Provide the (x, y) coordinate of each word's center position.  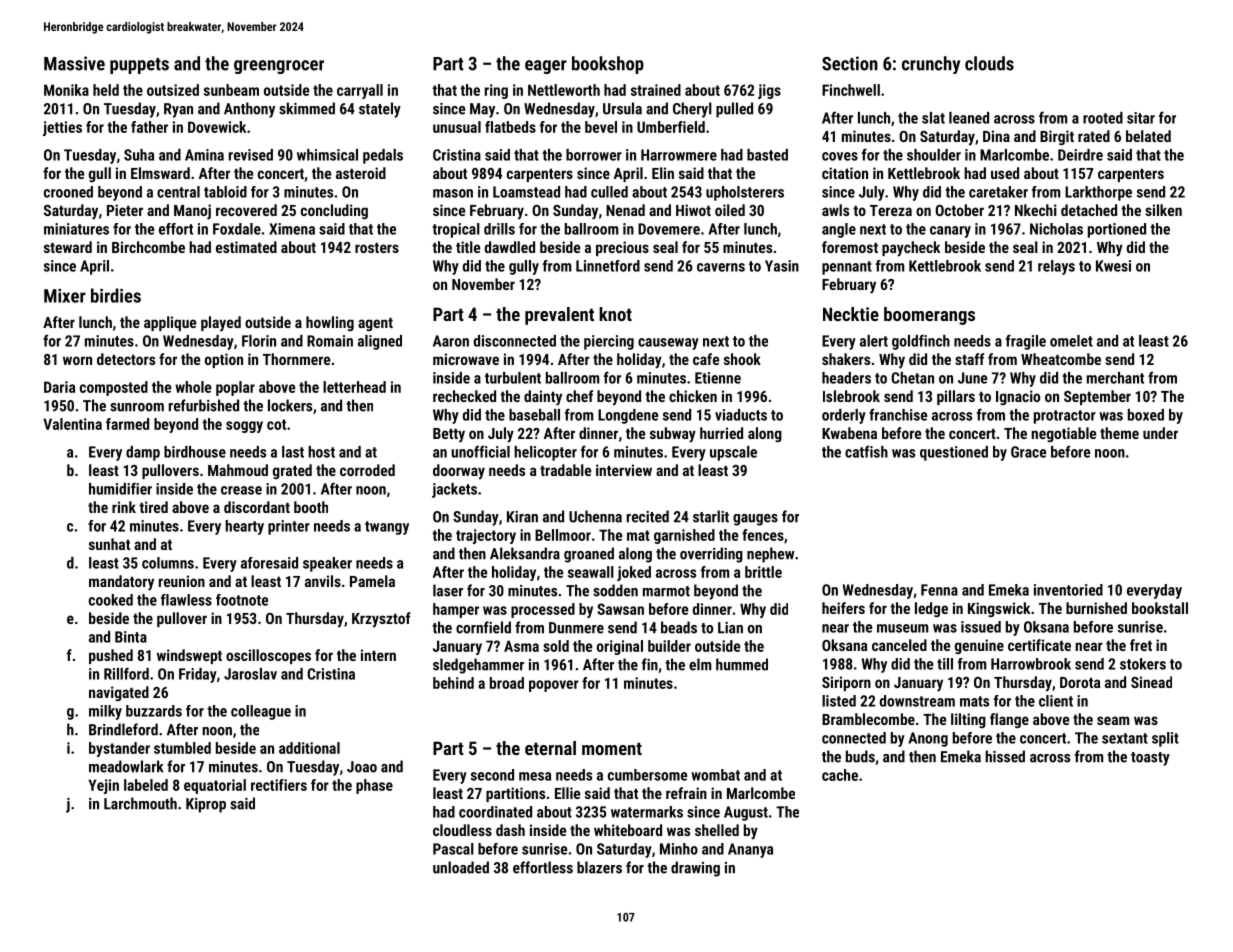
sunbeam (231, 90)
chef (579, 396)
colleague (261, 712)
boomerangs (929, 316)
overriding (711, 555)
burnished (1096, 608)
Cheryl (692, 110)
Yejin (103, 786)
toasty (1150, 759)
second (492, 775)
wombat (715, 775)
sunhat (109, 544)
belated (1148, 136)
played (221, 324)
